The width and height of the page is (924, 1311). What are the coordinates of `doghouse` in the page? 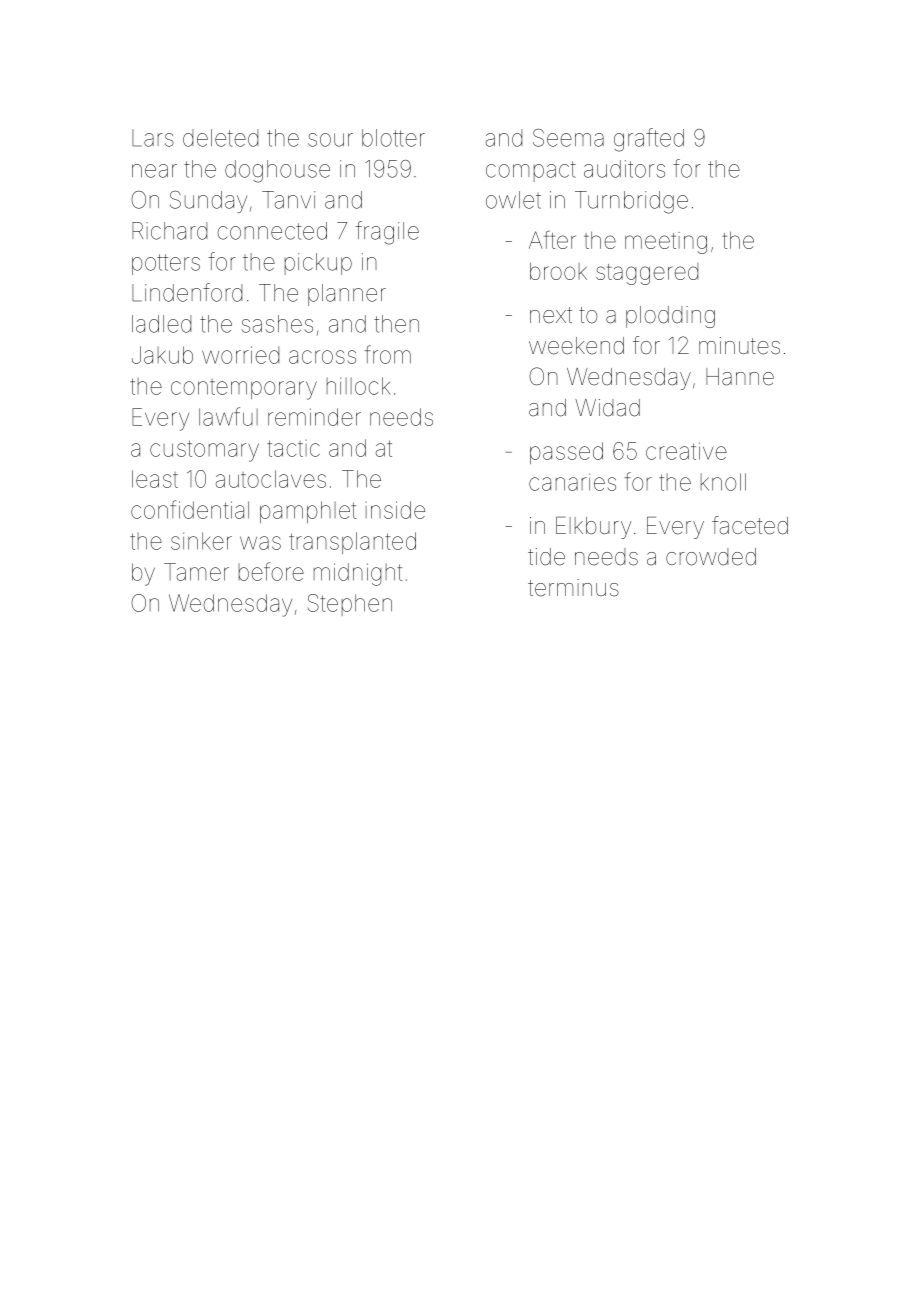 It's located at (277, 171).
